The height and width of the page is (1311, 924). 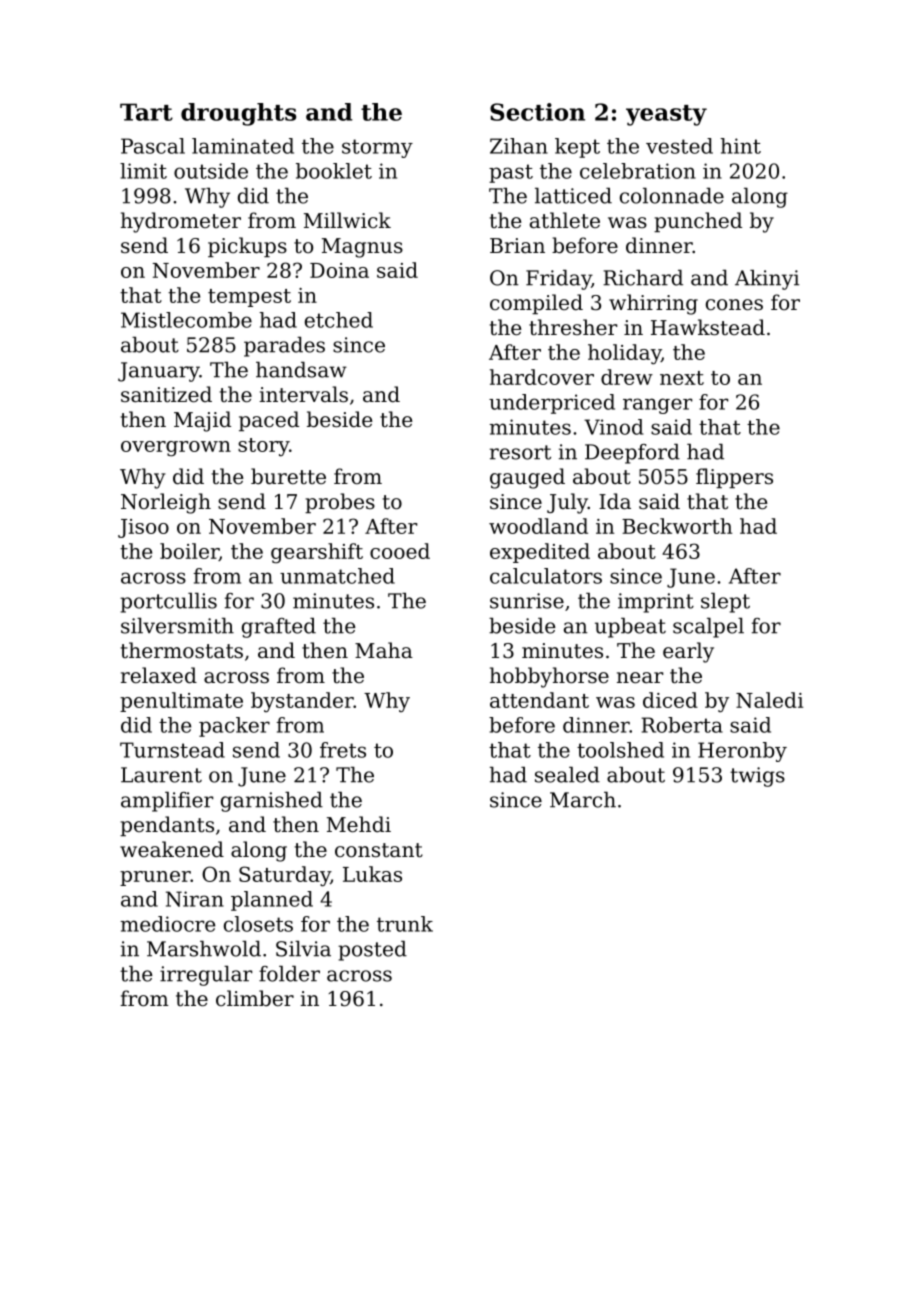 What do you see at coordinates (624, 354) in the page?
I see `holiday` at bounding box center [624, 354].
